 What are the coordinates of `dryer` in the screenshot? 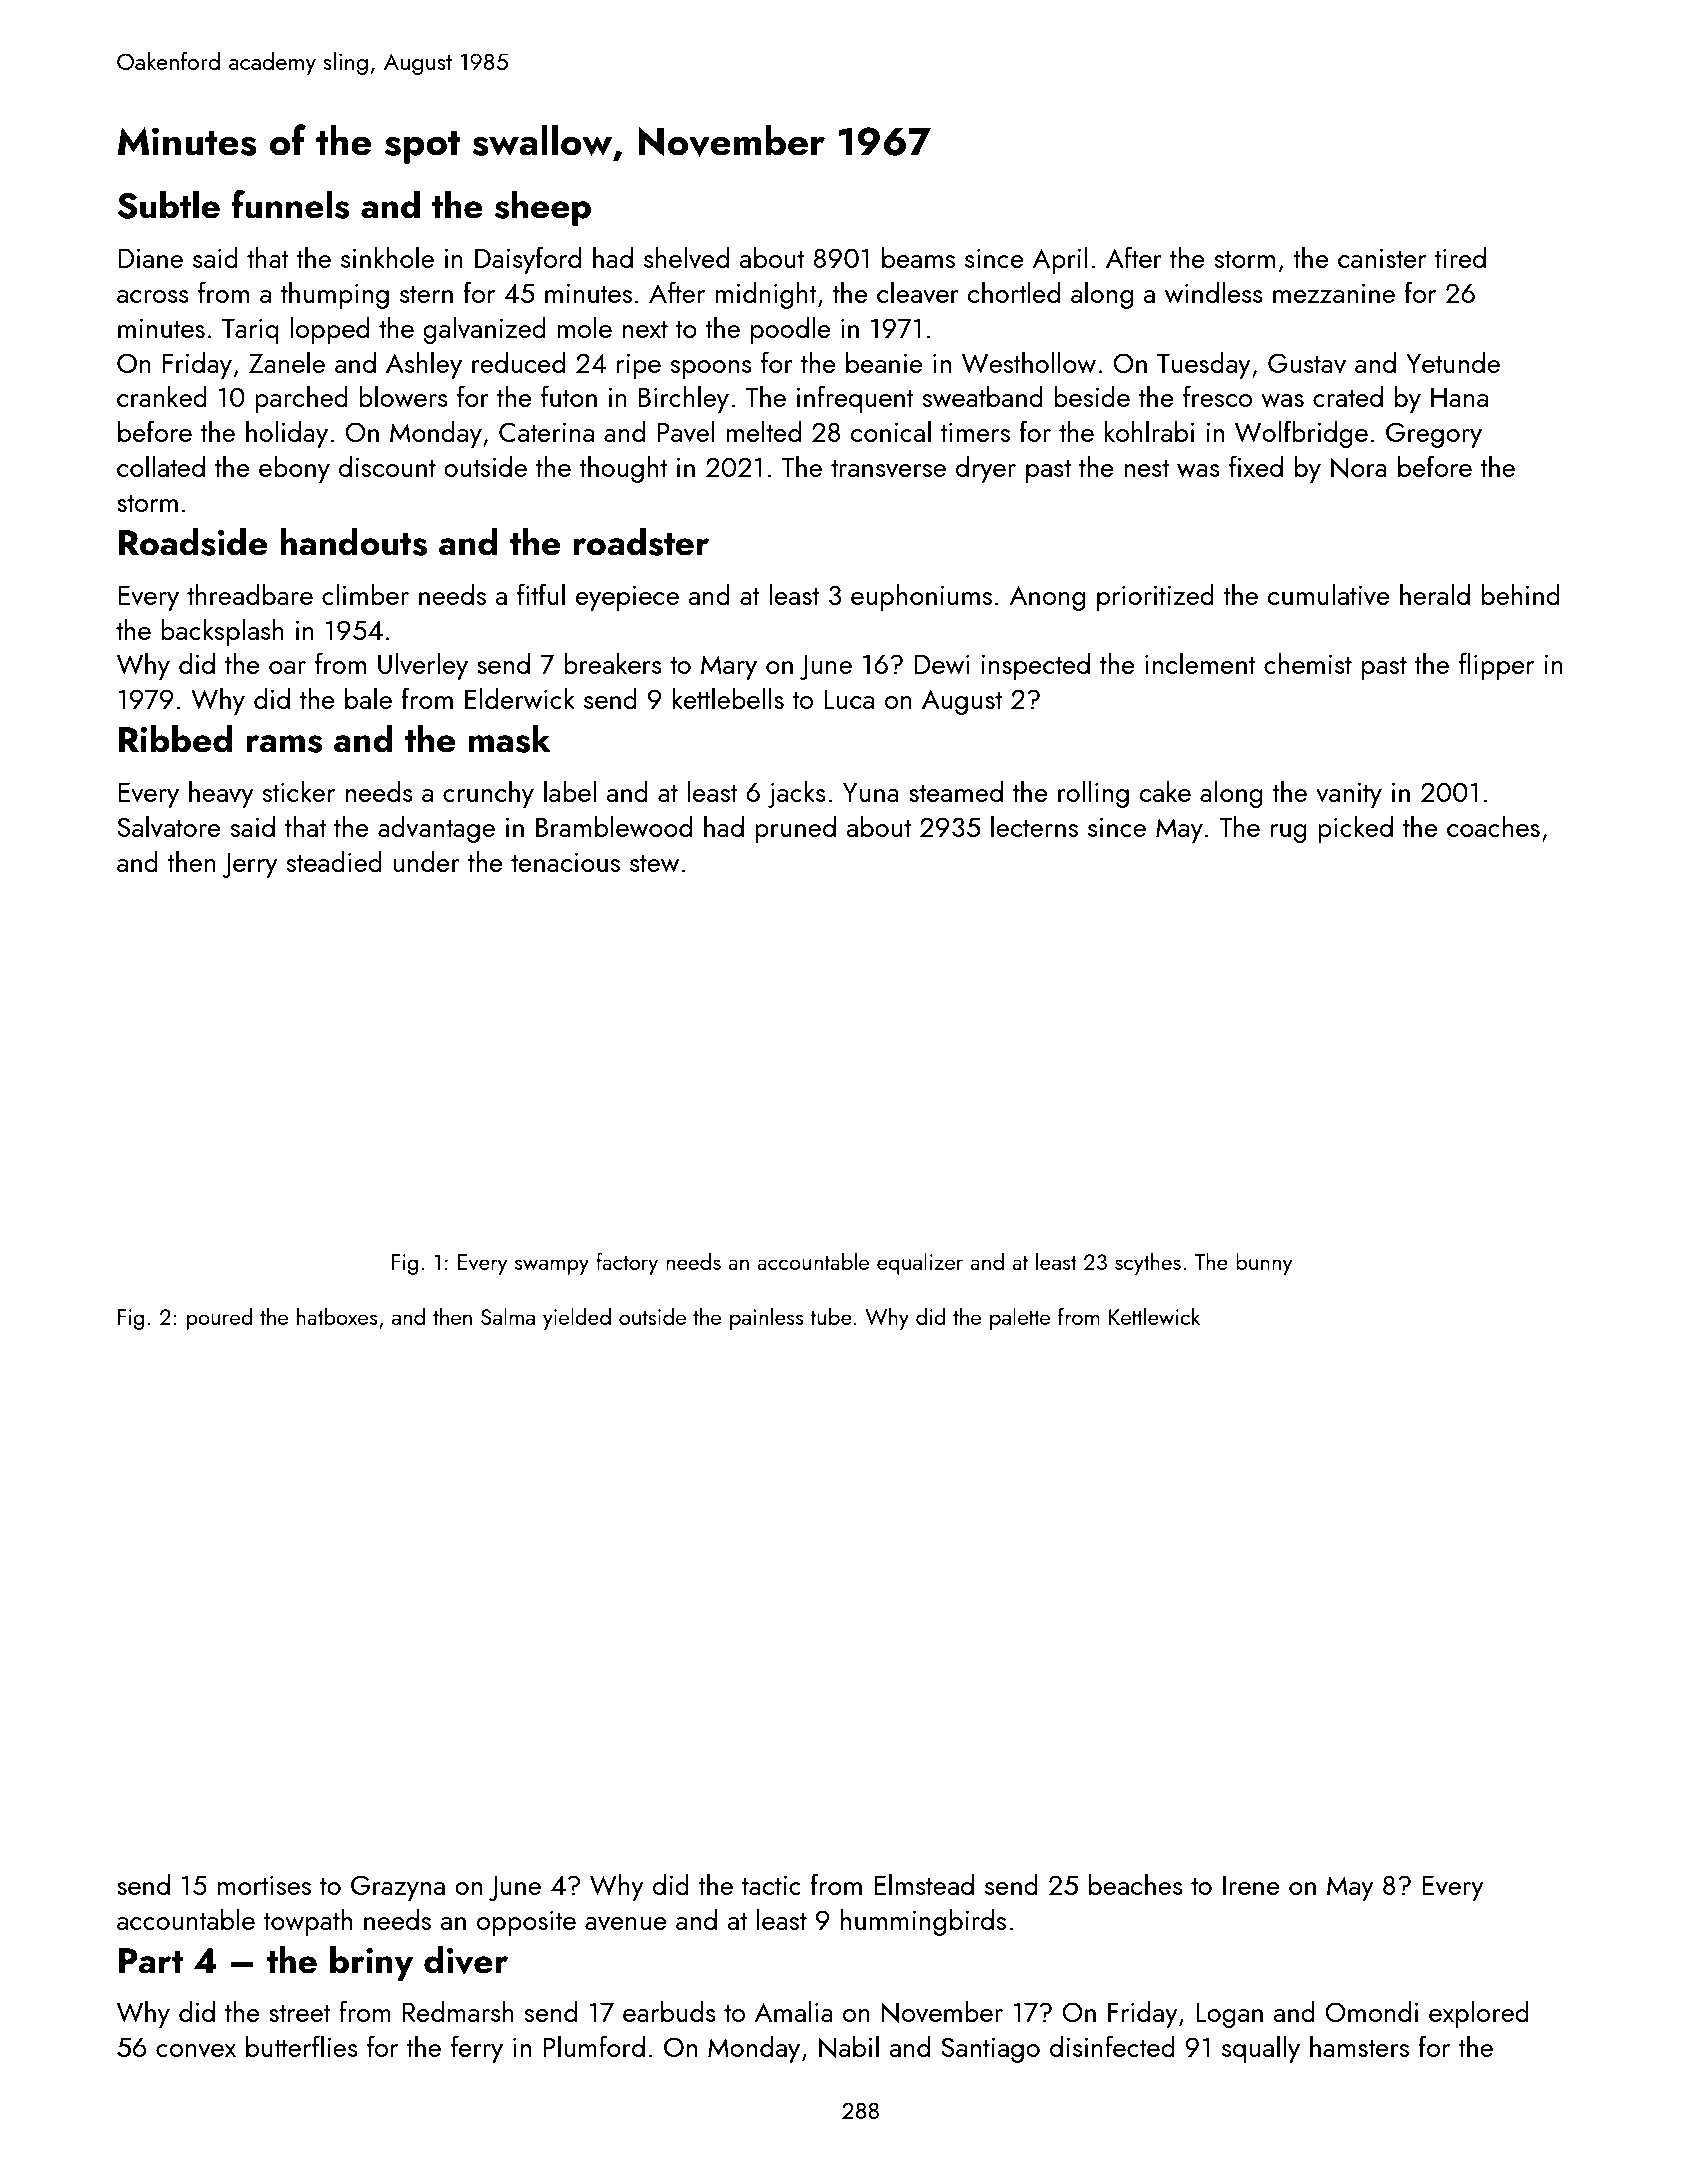 It's located at (986, 469).
